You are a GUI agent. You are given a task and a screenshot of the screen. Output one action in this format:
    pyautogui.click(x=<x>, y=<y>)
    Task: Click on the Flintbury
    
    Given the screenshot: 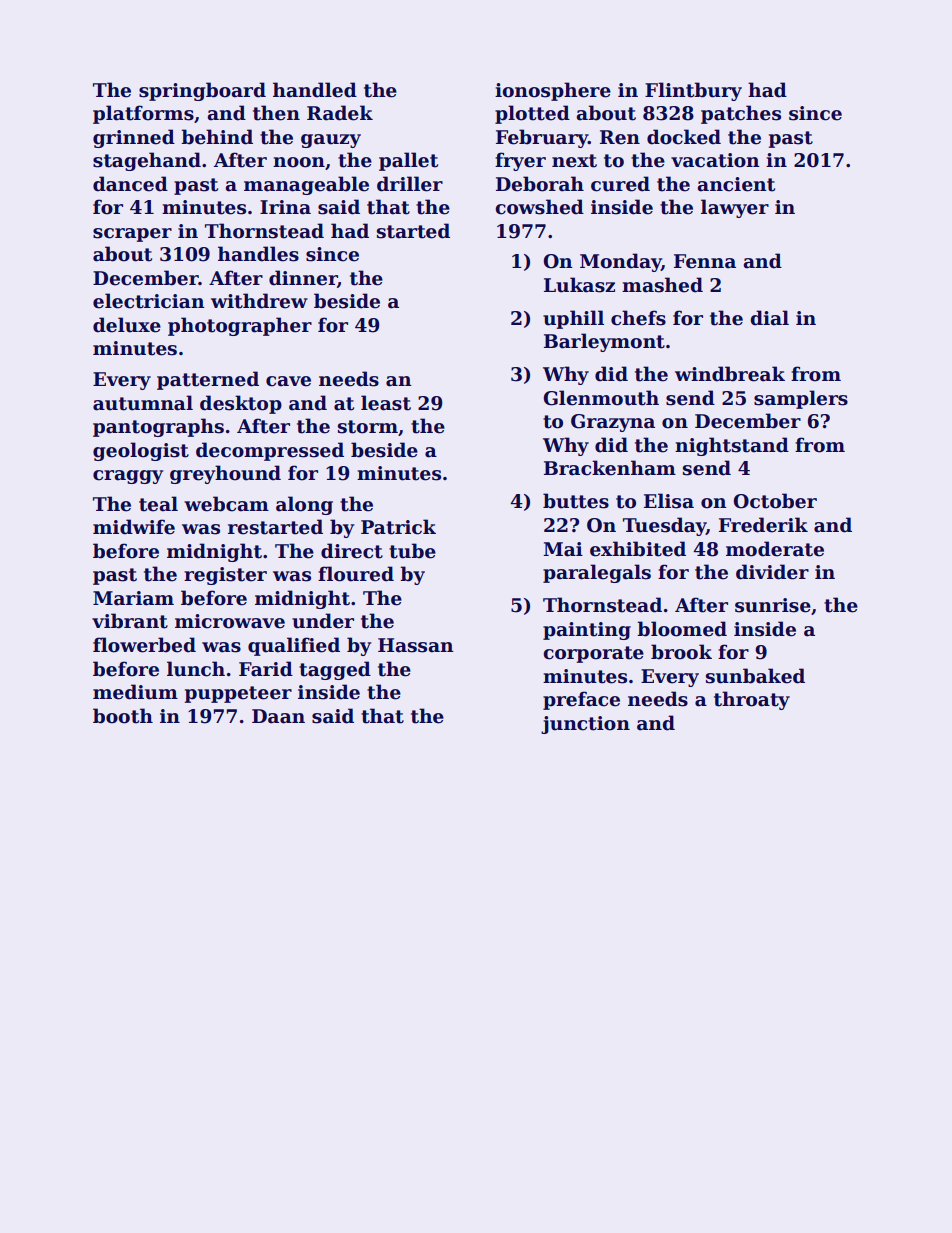 What is the action you would take?
    pyautogui.click(x=693, y=91)
